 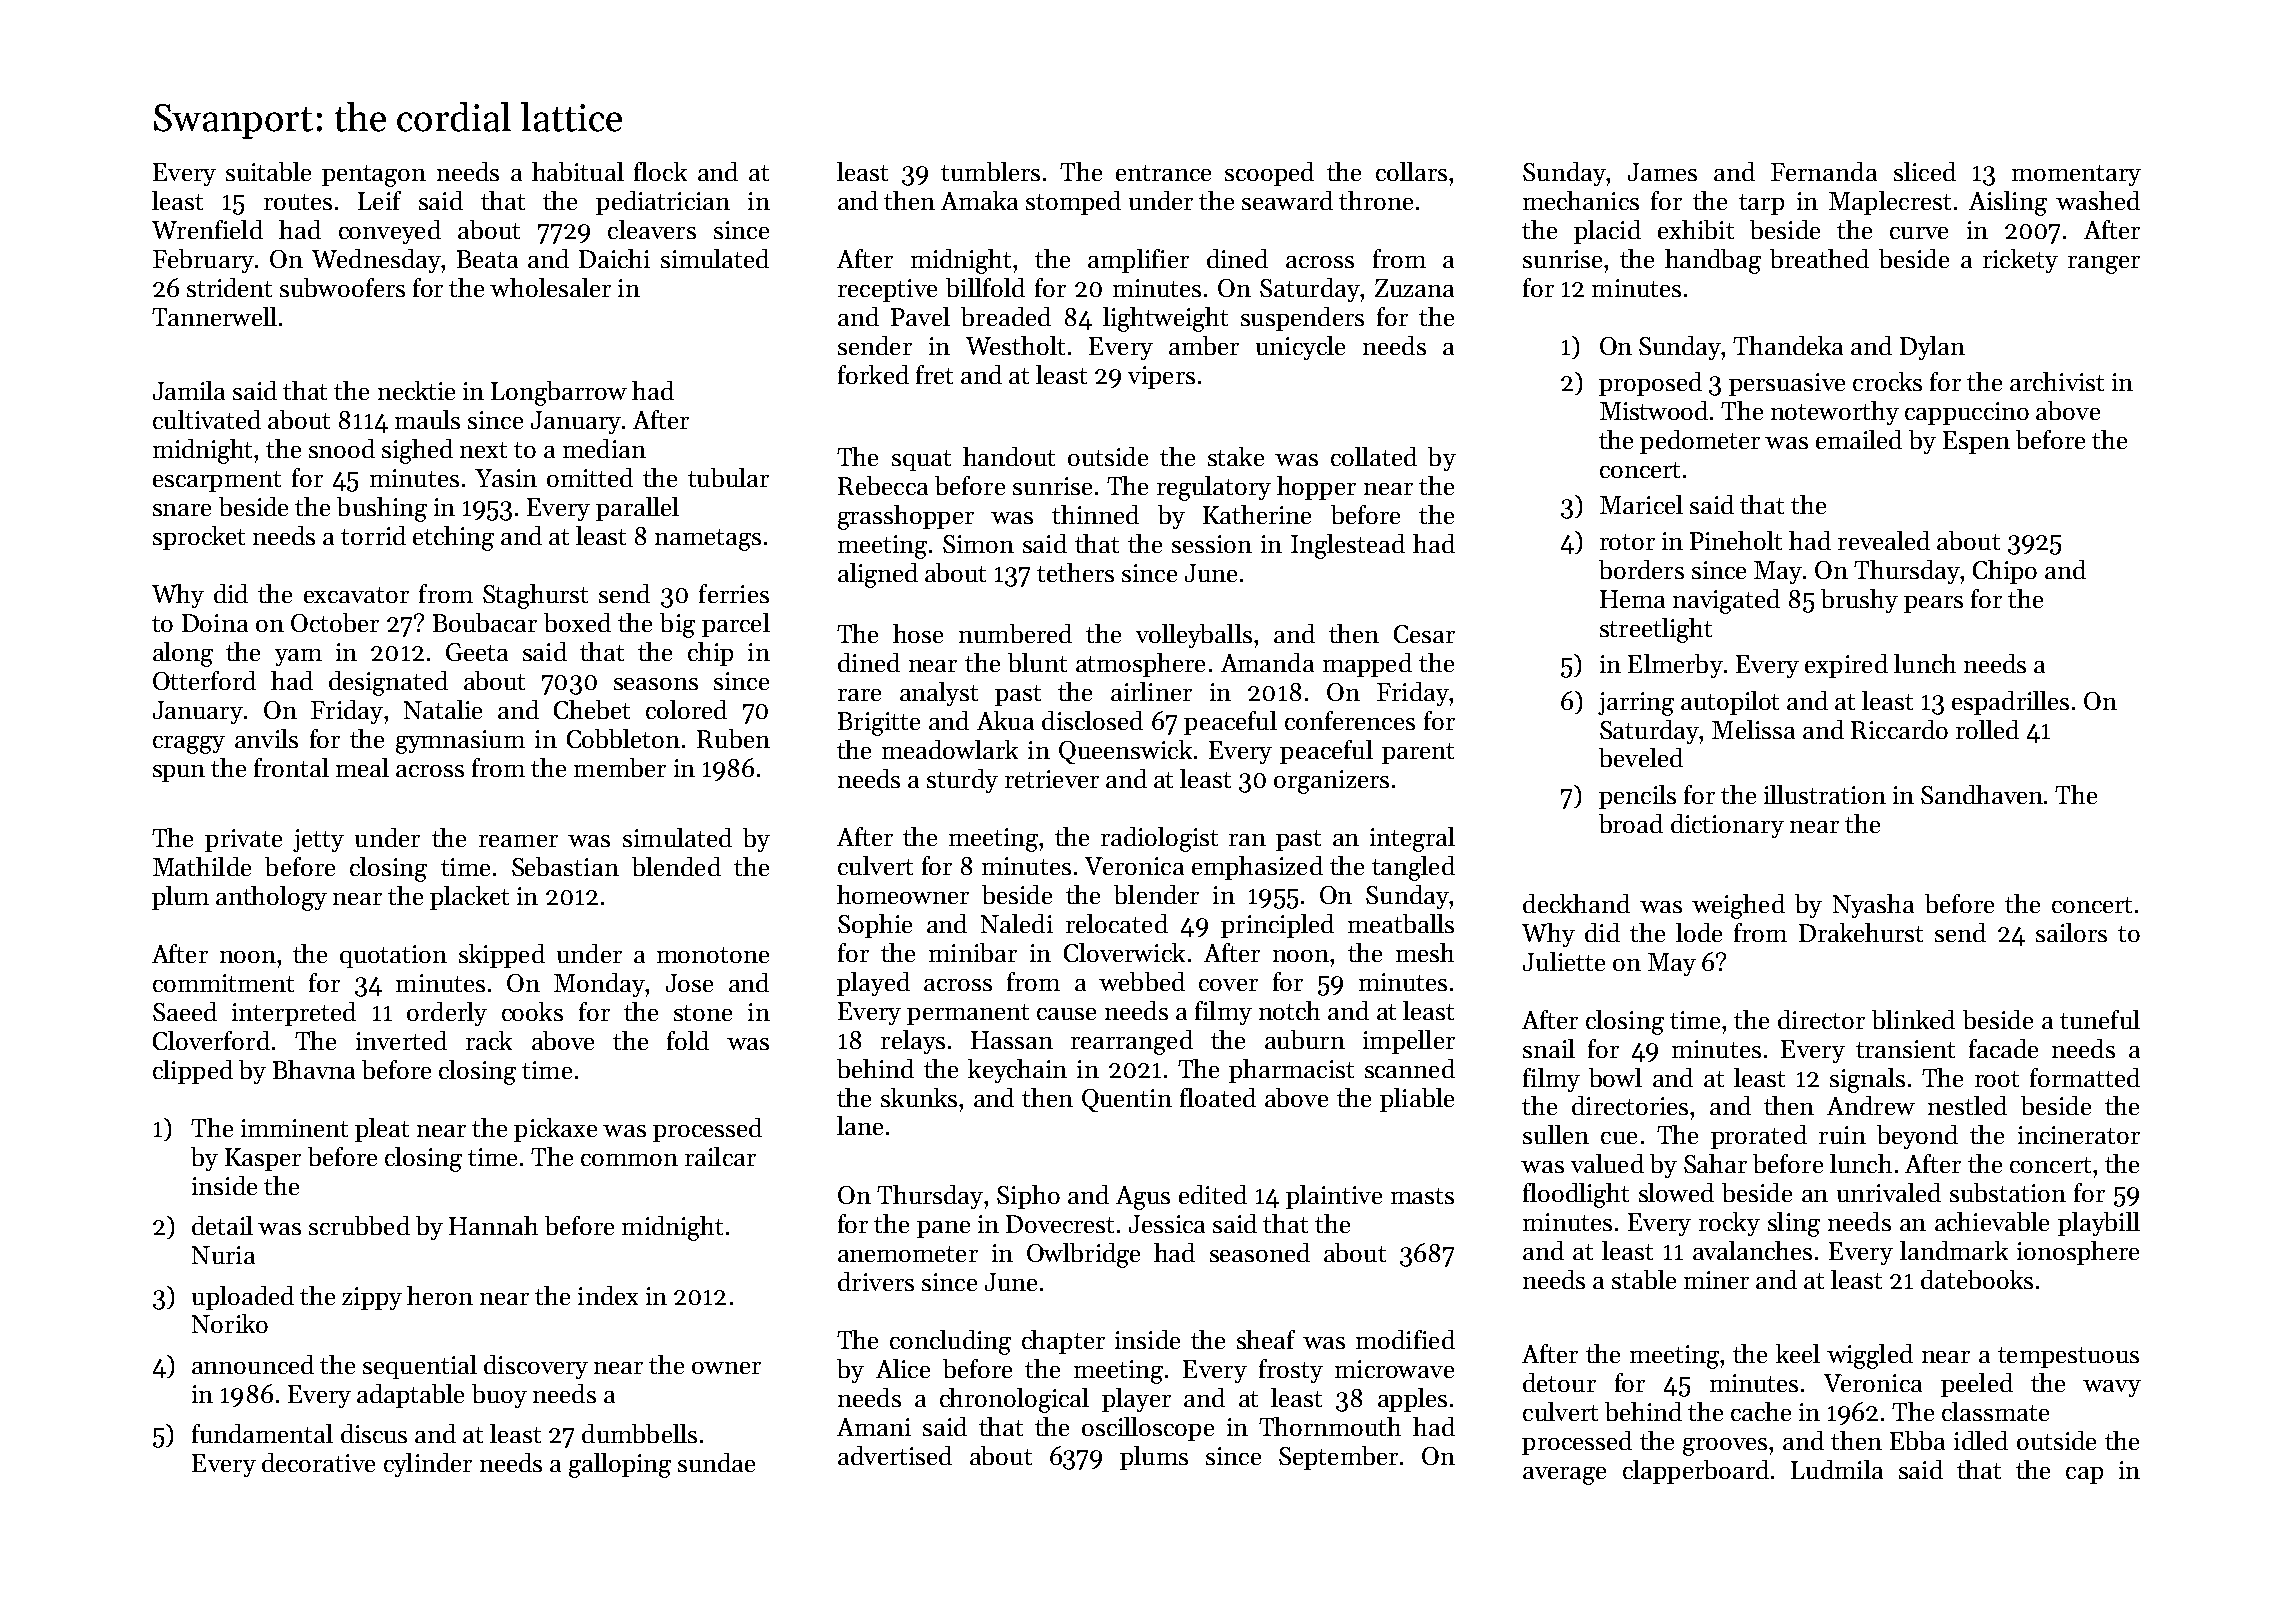 I want to click on Nuria, so click(x=223, y=1255).
